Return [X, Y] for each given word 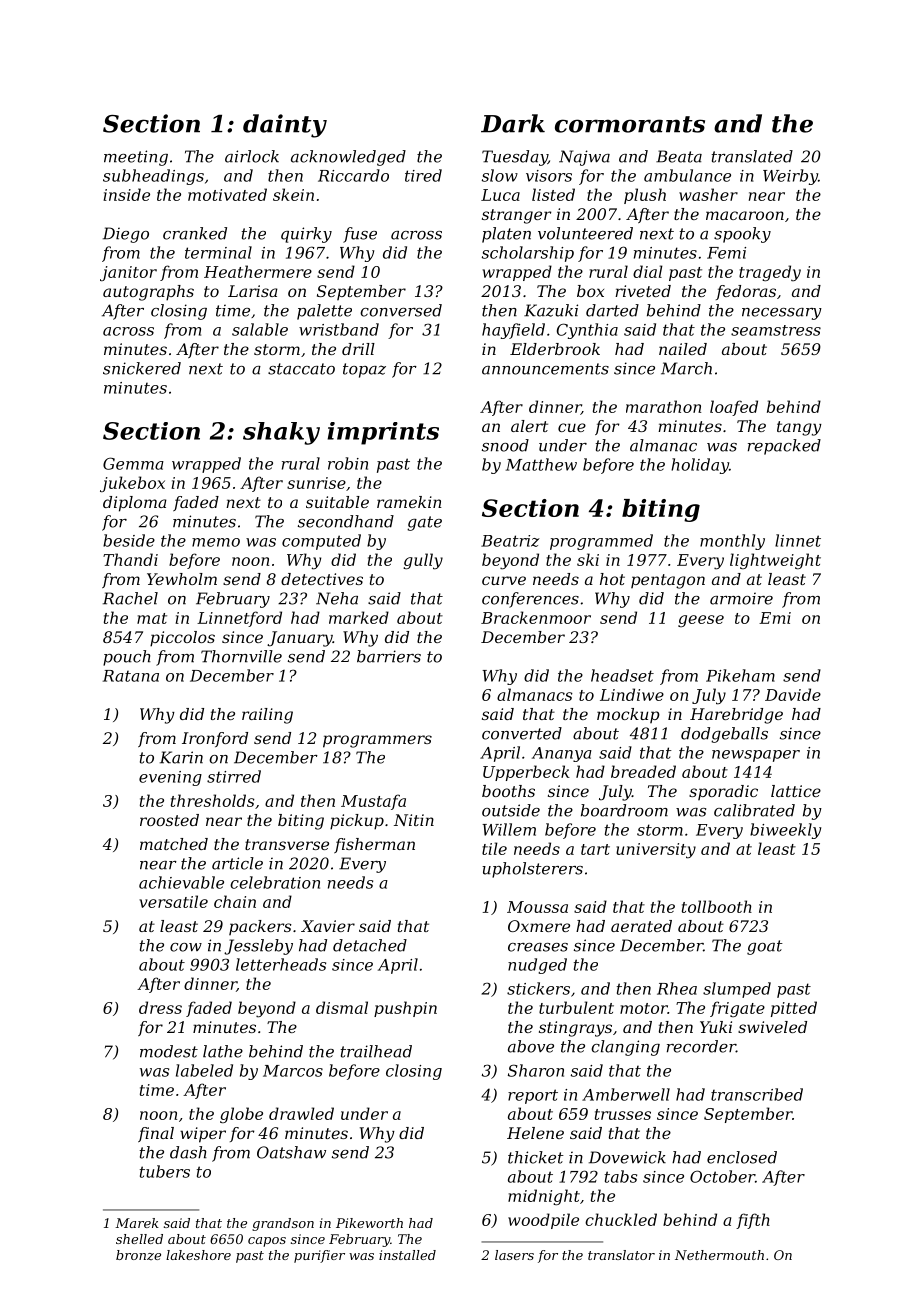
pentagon [668, 581]
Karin [181, 757]
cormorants [630, 124]
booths [508, 791]
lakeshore [198, 1255]
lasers [514, 1255]
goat [765, 947]
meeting [136, 158]
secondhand [346, 521]
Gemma [133, 463]
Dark [513, 123]
